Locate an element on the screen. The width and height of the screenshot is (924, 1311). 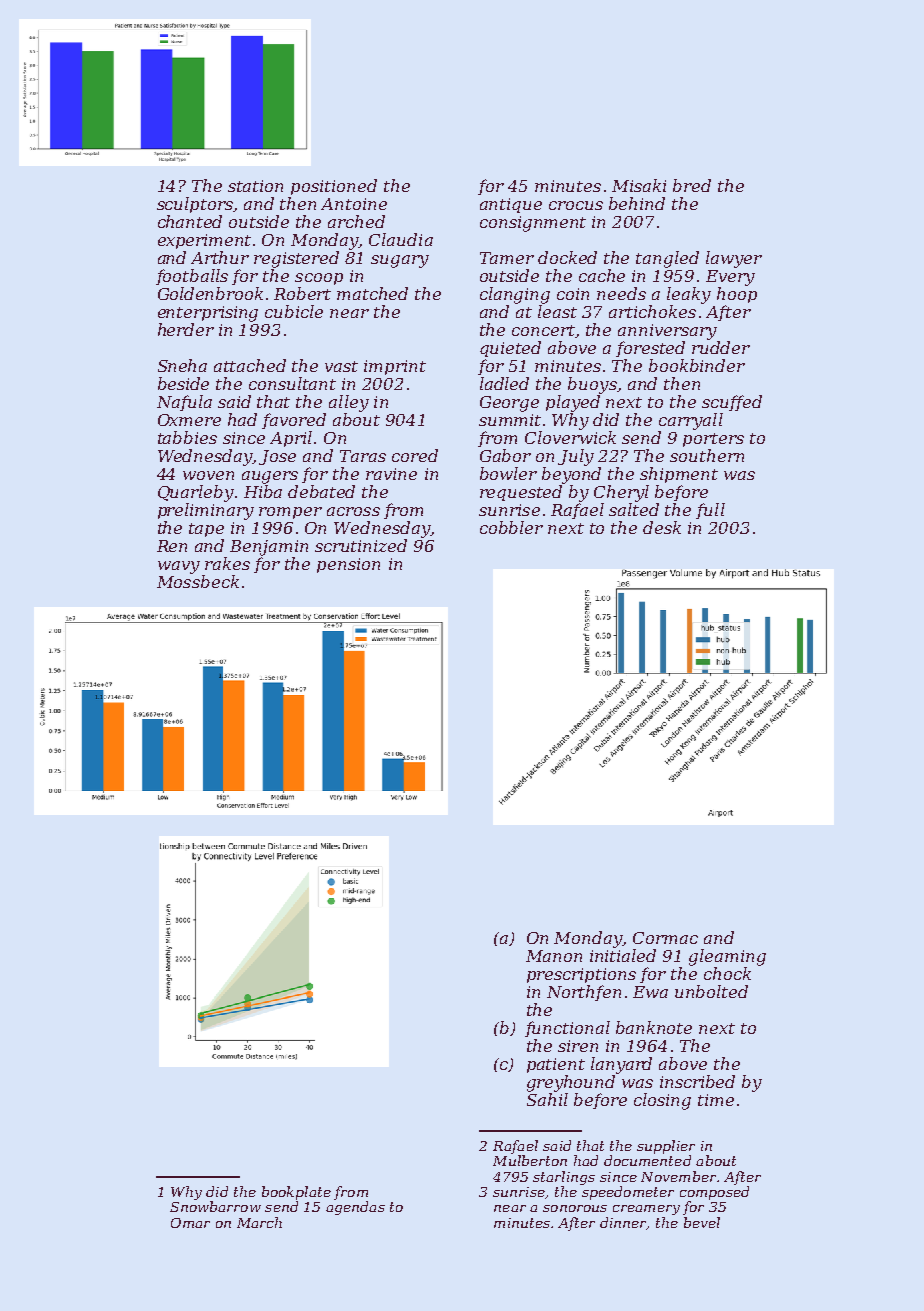
scuffed is located at coordinates (732, 403).
